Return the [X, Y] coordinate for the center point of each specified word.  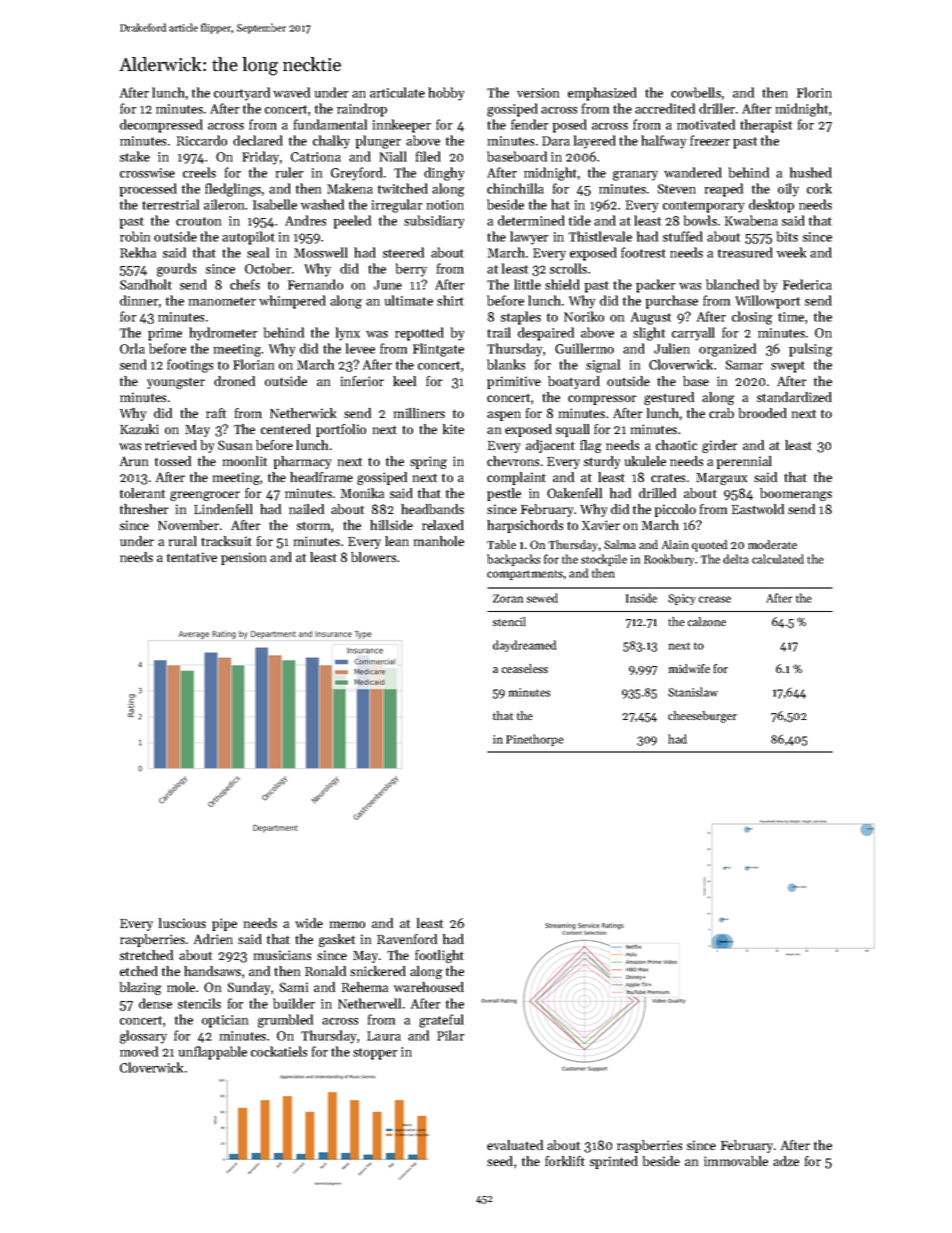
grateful [441, 1021]
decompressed [161, 126]
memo [347, 924]
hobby [446, 94]
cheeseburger [702, 717]
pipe [224, 924]
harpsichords [525, 526]
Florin [814, 92]
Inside [641, 598]
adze [786, 1161]
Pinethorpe [535, 740]
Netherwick [303, 413]
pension [243, 558]
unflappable [213, 1053]
